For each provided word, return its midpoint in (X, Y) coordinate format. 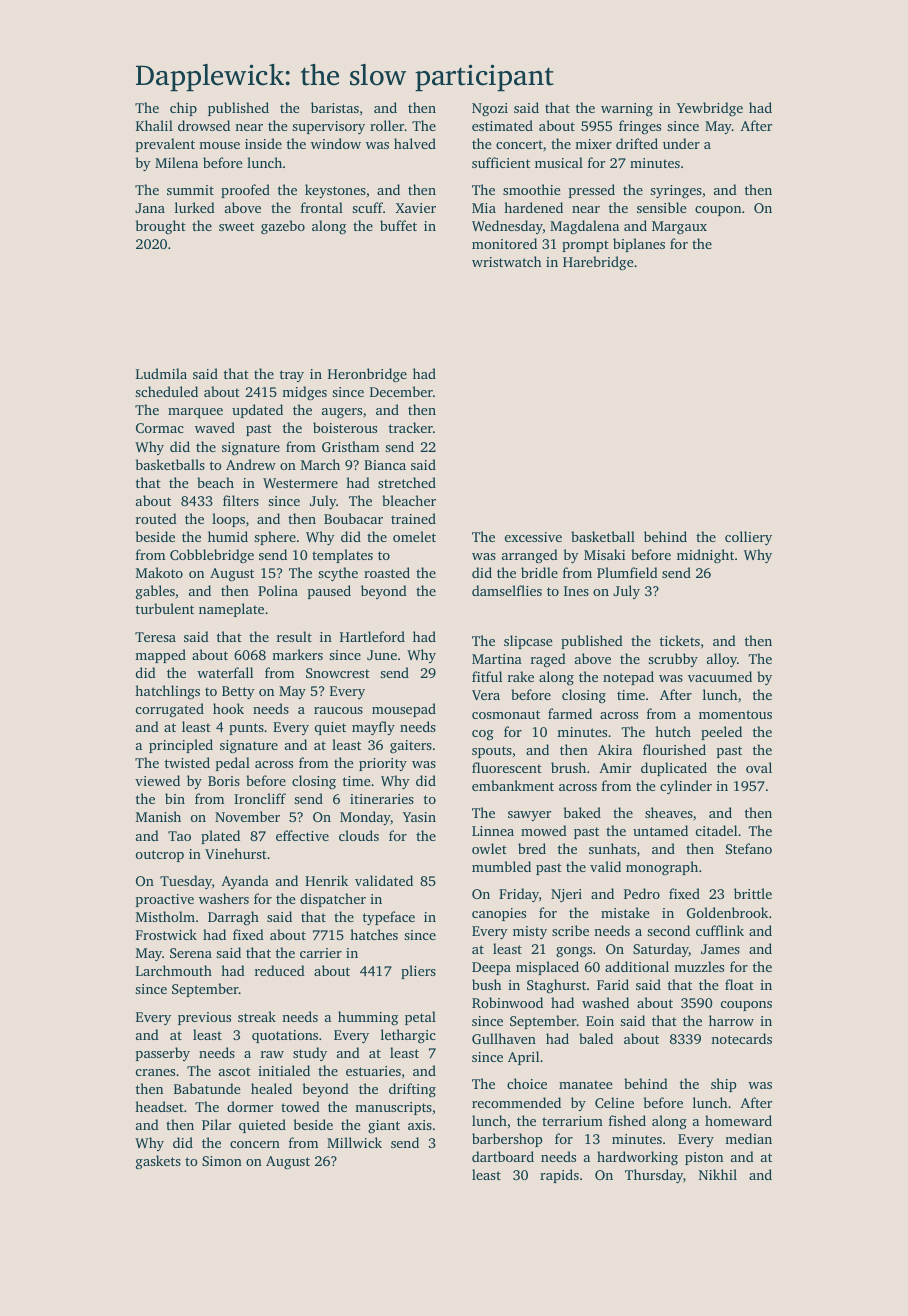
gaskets (158, 1162)
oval (759, 767)
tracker (411, 427)
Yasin (419, 817)
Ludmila (161, 373)
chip (183, 109)
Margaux (679, 227)
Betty (238, 692)
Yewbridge (710, 109)
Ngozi (490, 110)
